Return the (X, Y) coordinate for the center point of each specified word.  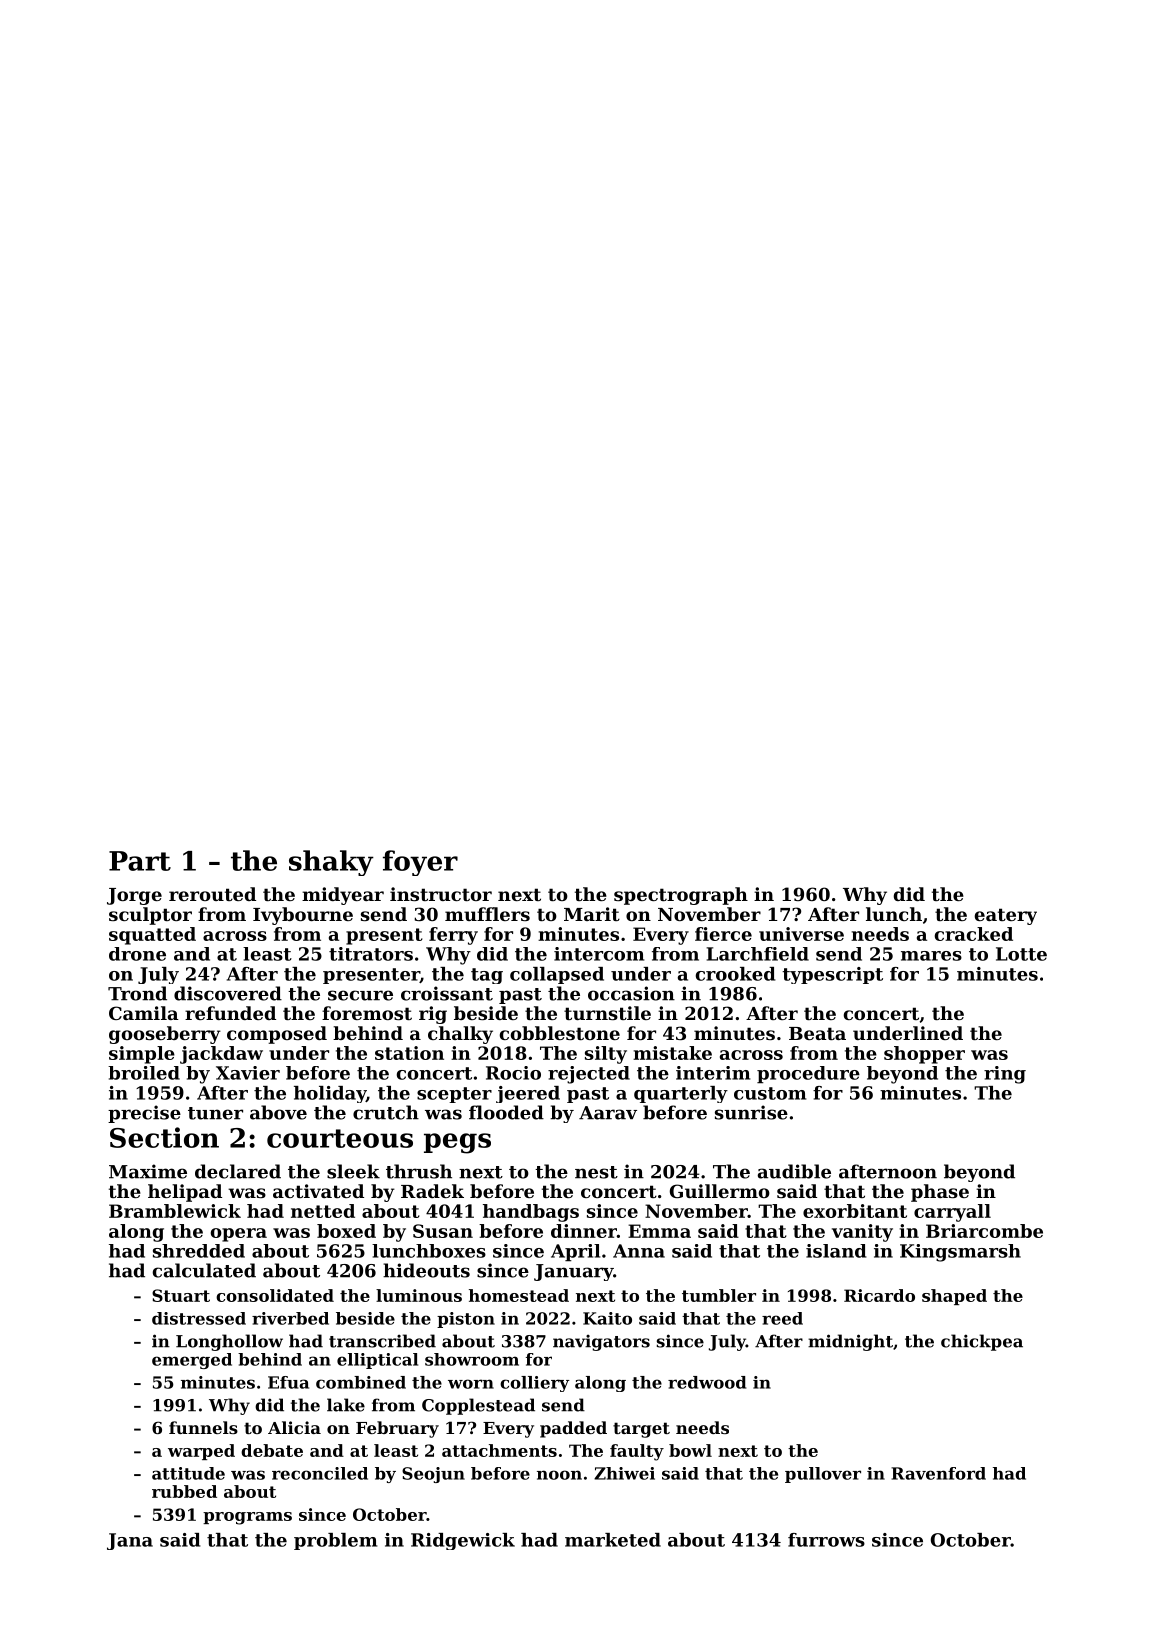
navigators (601, 1342)
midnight (850, 1342)
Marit (592, 914)
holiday (330, 1094)
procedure (808, 1075)
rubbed (184, 1491)
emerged (192, 1361)
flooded (506, 1112)
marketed (613, 1540)
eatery (1006, 916)
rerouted (212, 894)
